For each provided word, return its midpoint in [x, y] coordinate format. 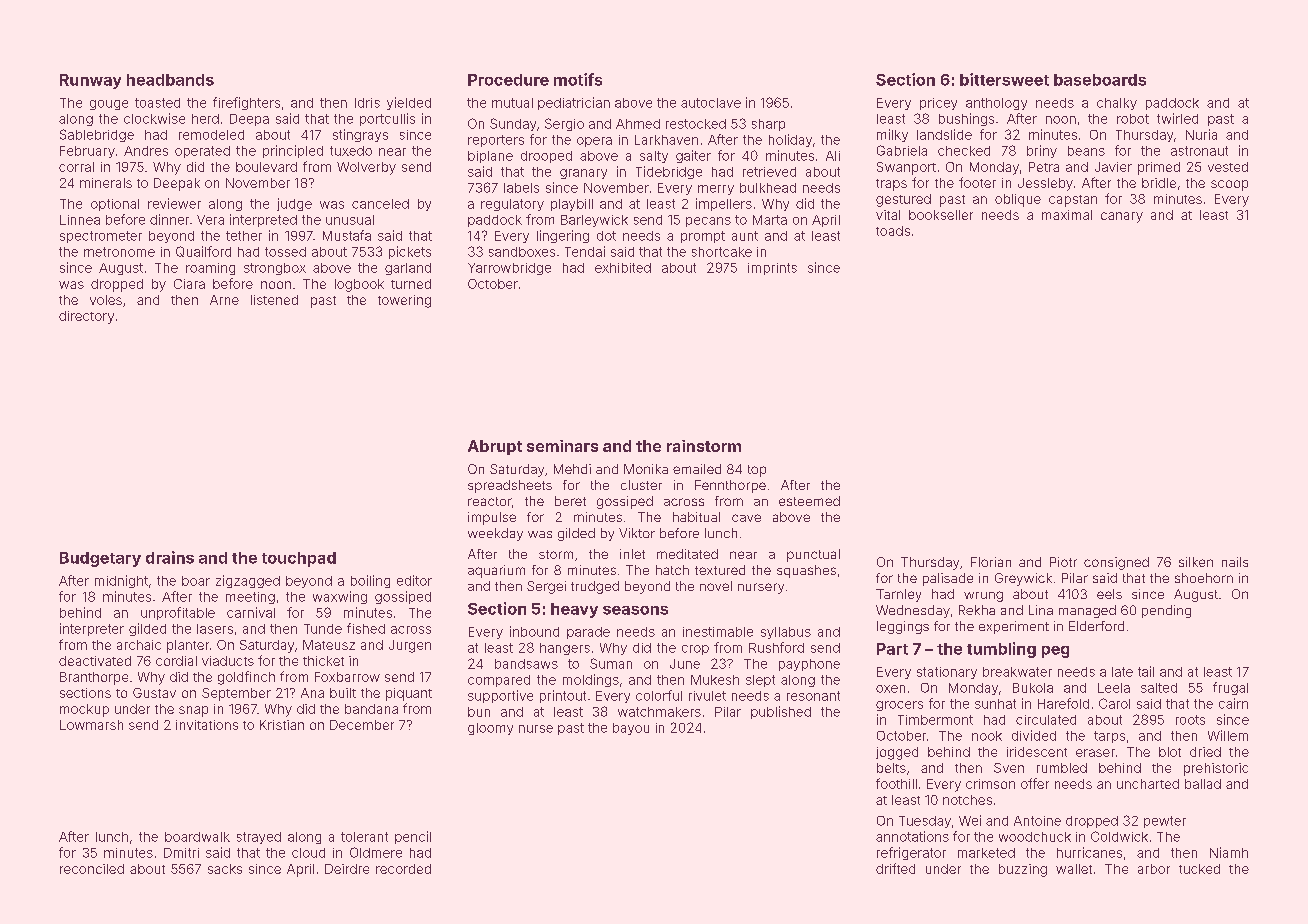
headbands [170, 80]
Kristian [282, 725]
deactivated [95, 661]
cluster [641, 485]
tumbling [1001, 650]
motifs [578, 79]
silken [1196, 562]
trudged [595, 587]
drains [170, 557]
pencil [413, 837]
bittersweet [1004, 79]
